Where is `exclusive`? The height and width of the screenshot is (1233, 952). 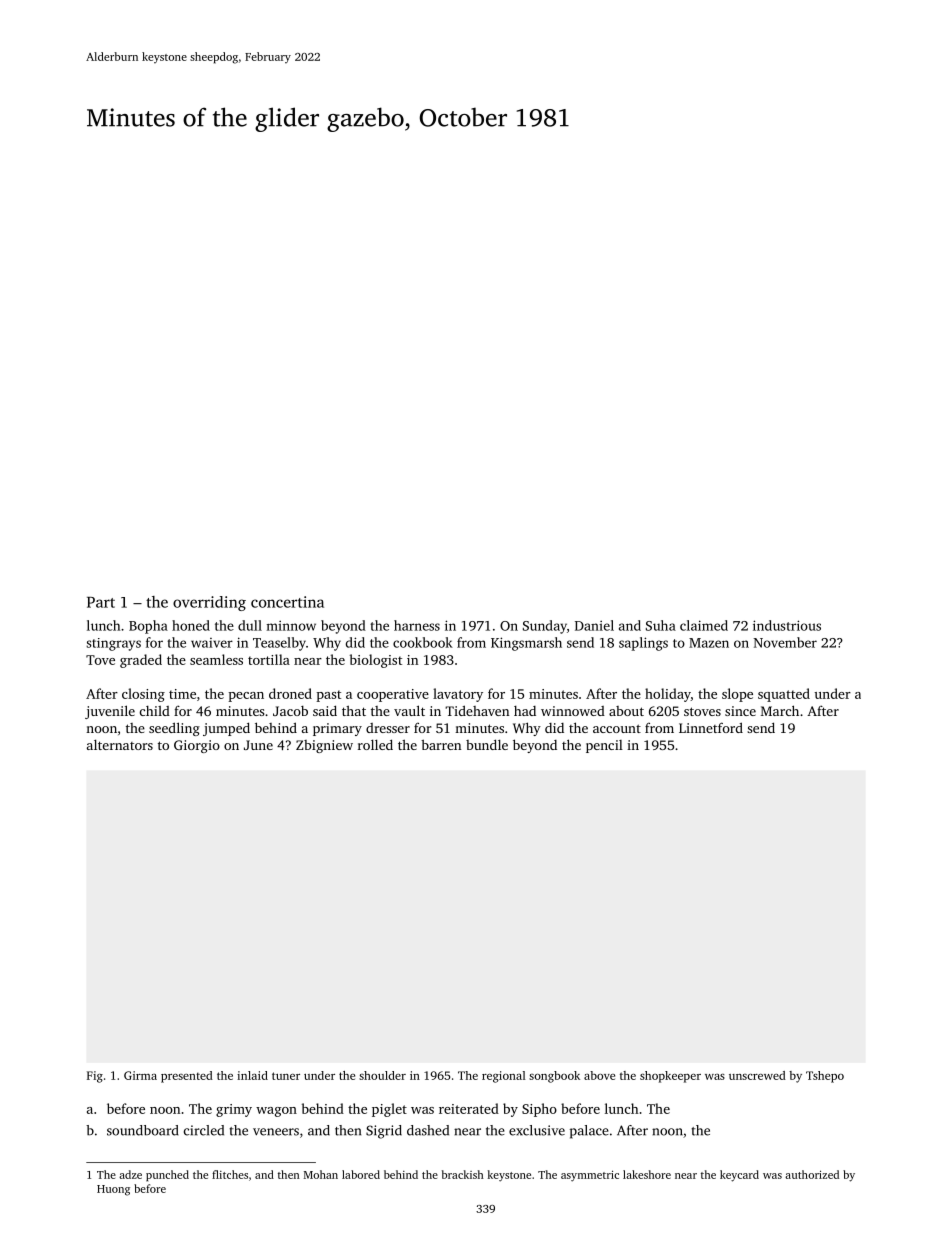 exclusive is located at coordinates (537, 1130).
